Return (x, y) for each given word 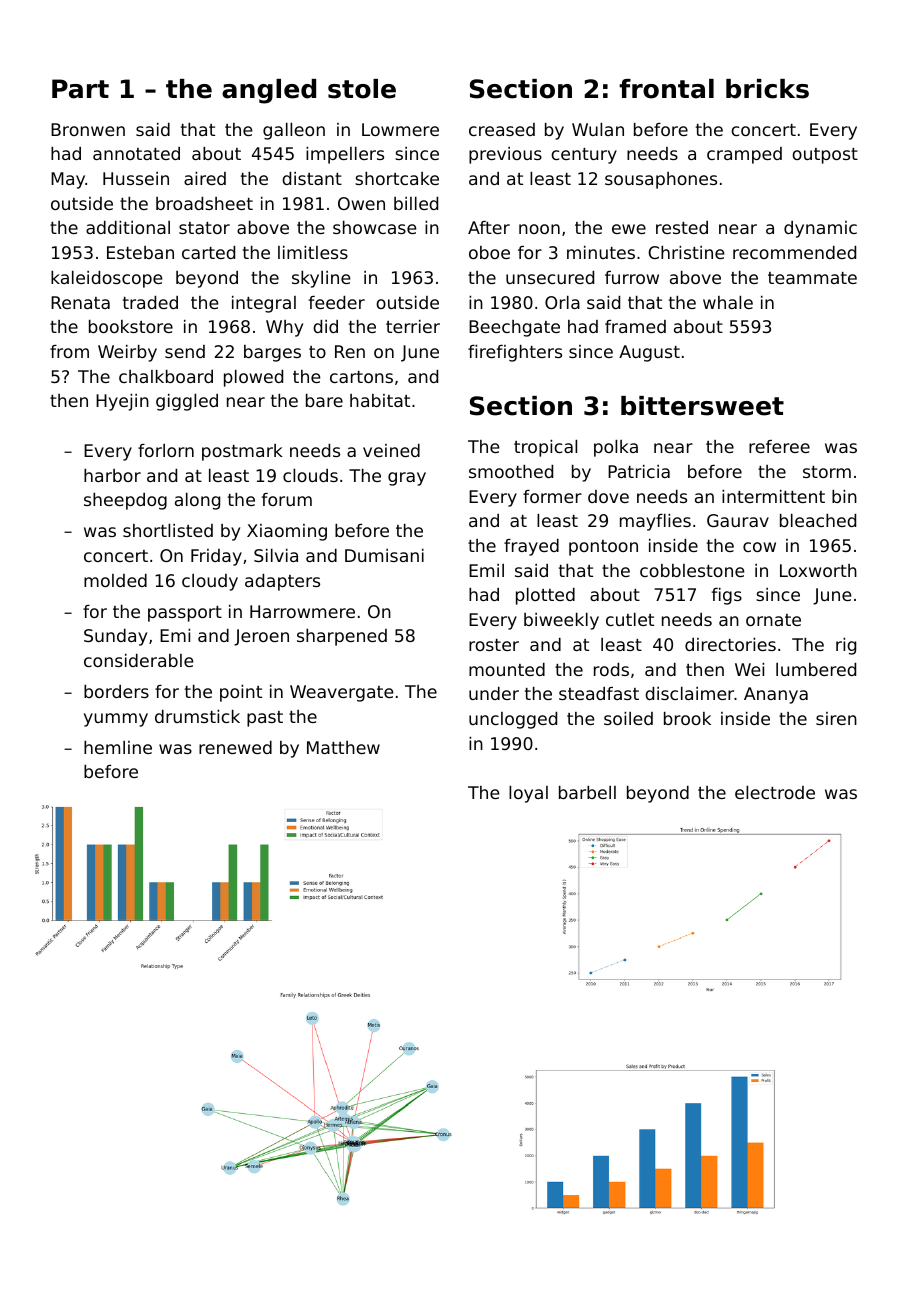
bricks (767, 89)
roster (494, 645)
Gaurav (738, 520)
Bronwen (88, 129)
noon (539, 229)
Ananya (776, 695)
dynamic (820, 229)
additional (128, 227)
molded (115, 580)
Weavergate (341, 693)
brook (687, 718)
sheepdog (125, 501)
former (552, 496)
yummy (116, 720)
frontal (666, 89)
